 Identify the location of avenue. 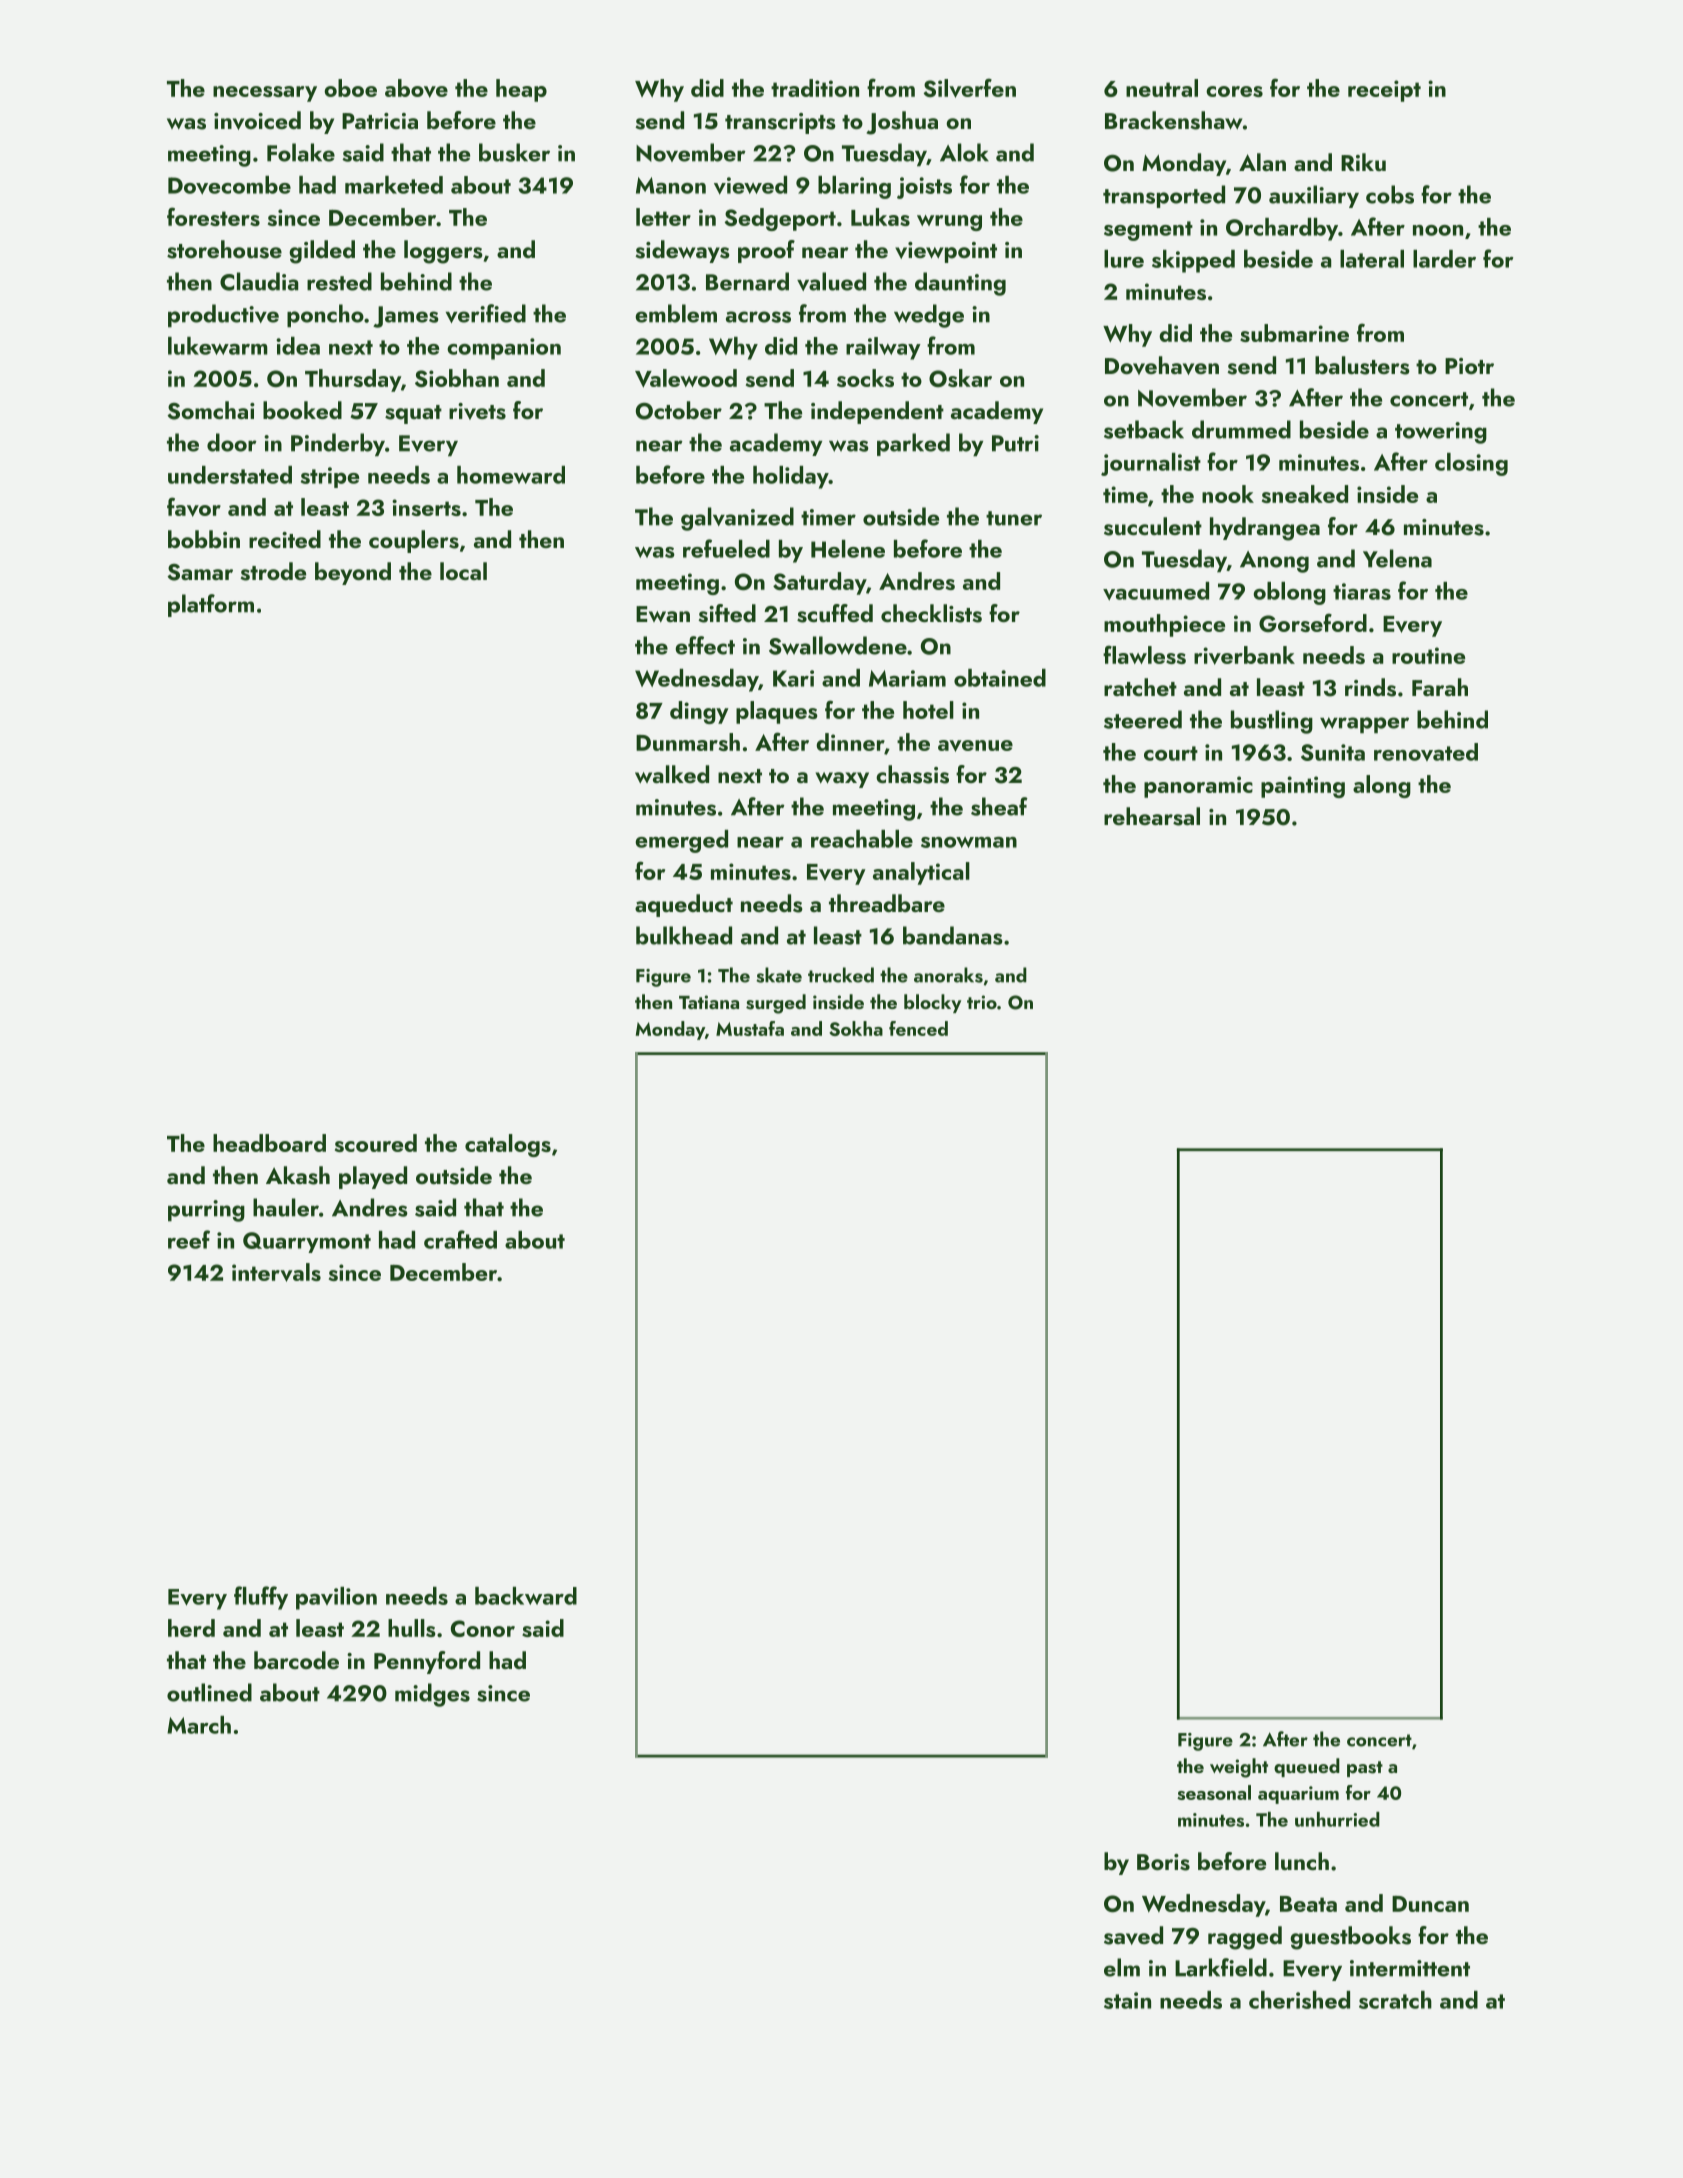
(975, 746).
